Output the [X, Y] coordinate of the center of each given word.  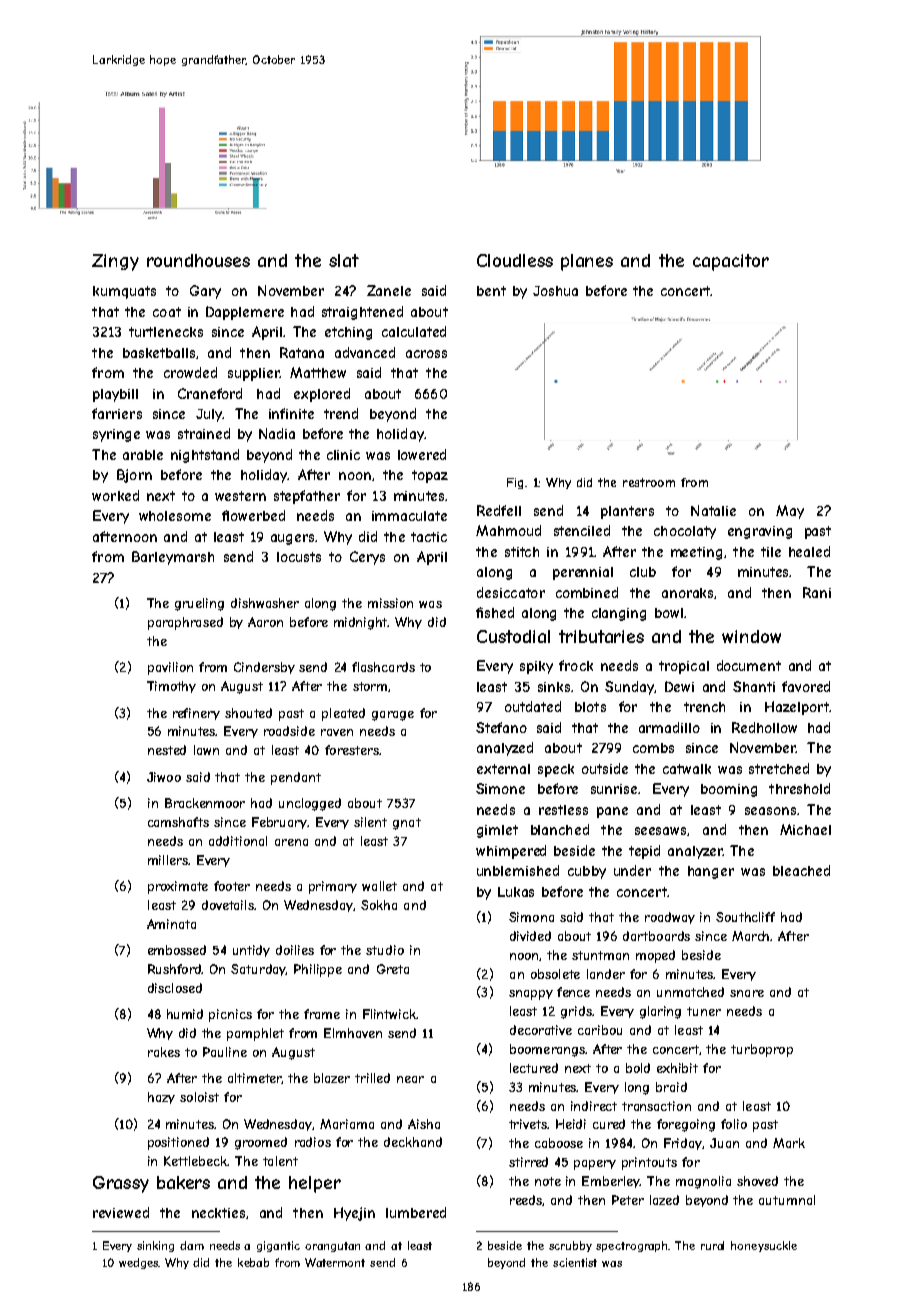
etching [348, 333]
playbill [115, 395]
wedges [139, 1263]
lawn [206, 750]
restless [563, 810]
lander [606, 974]
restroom [649, 482]
